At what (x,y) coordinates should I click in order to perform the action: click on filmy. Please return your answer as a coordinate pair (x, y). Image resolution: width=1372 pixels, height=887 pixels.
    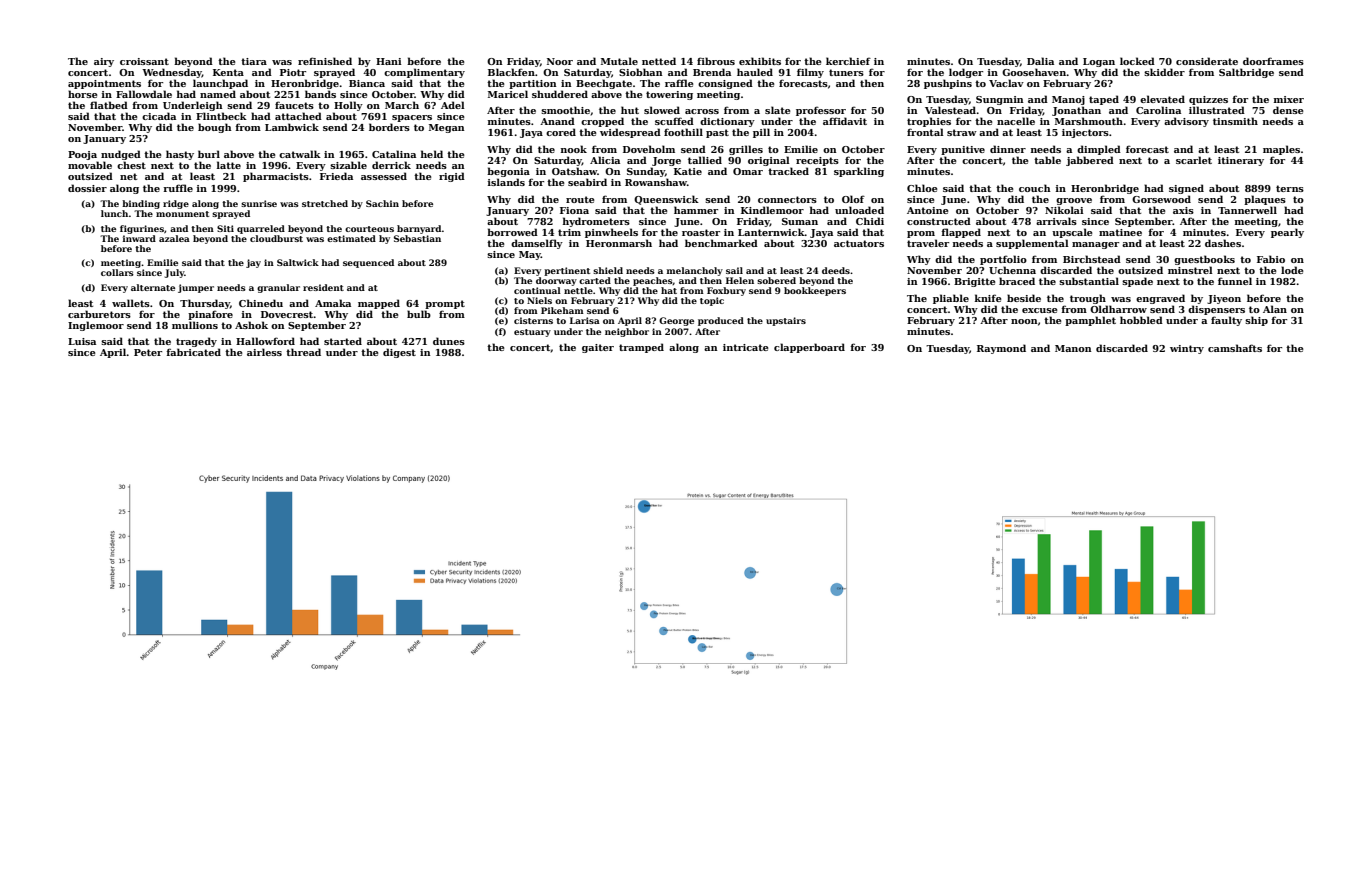
    Looking at the image, I should click on (810, 73).
